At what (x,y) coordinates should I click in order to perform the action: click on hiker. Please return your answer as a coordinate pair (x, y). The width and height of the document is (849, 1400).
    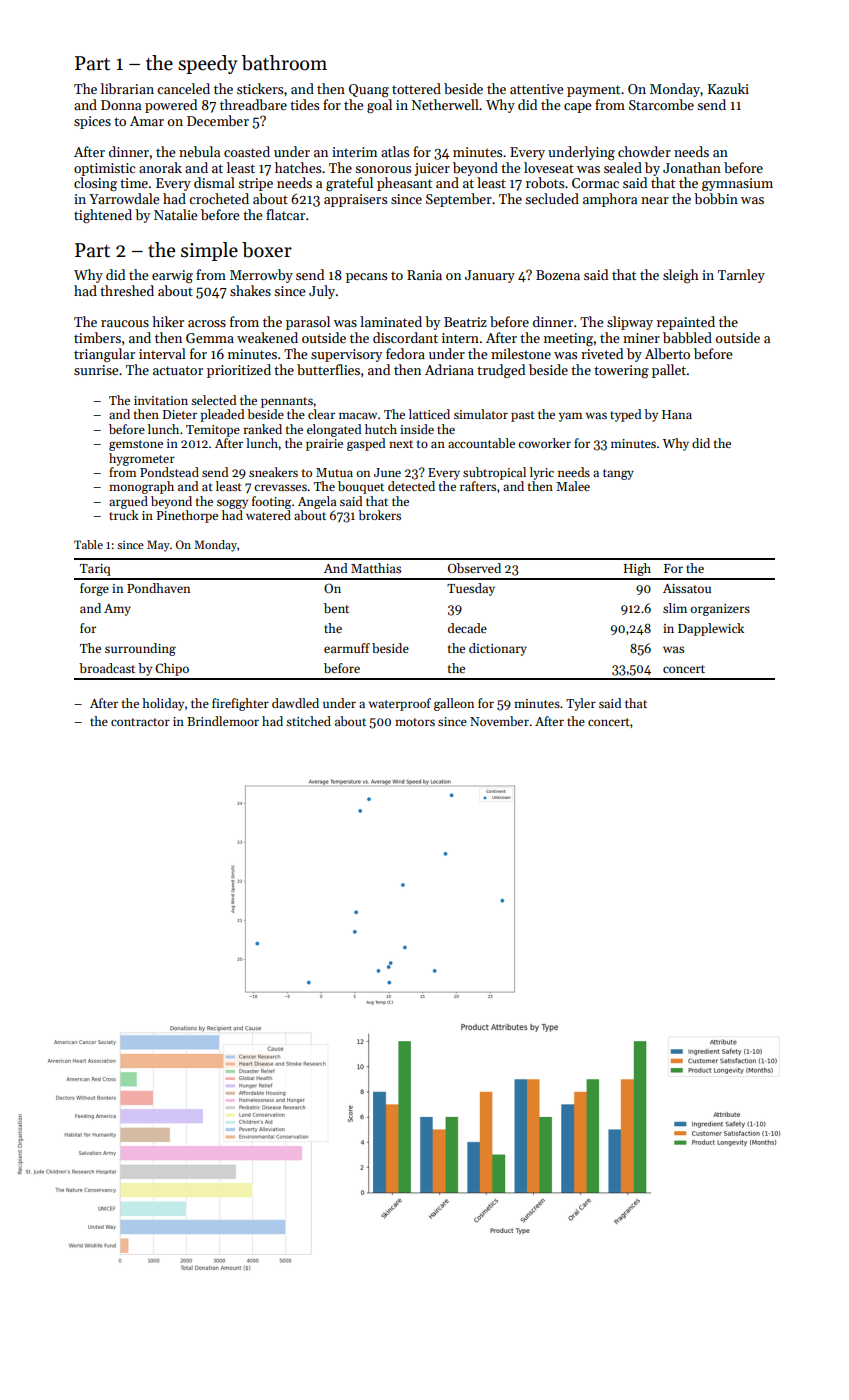
    Looking at the image, I should click on (168, 321).
